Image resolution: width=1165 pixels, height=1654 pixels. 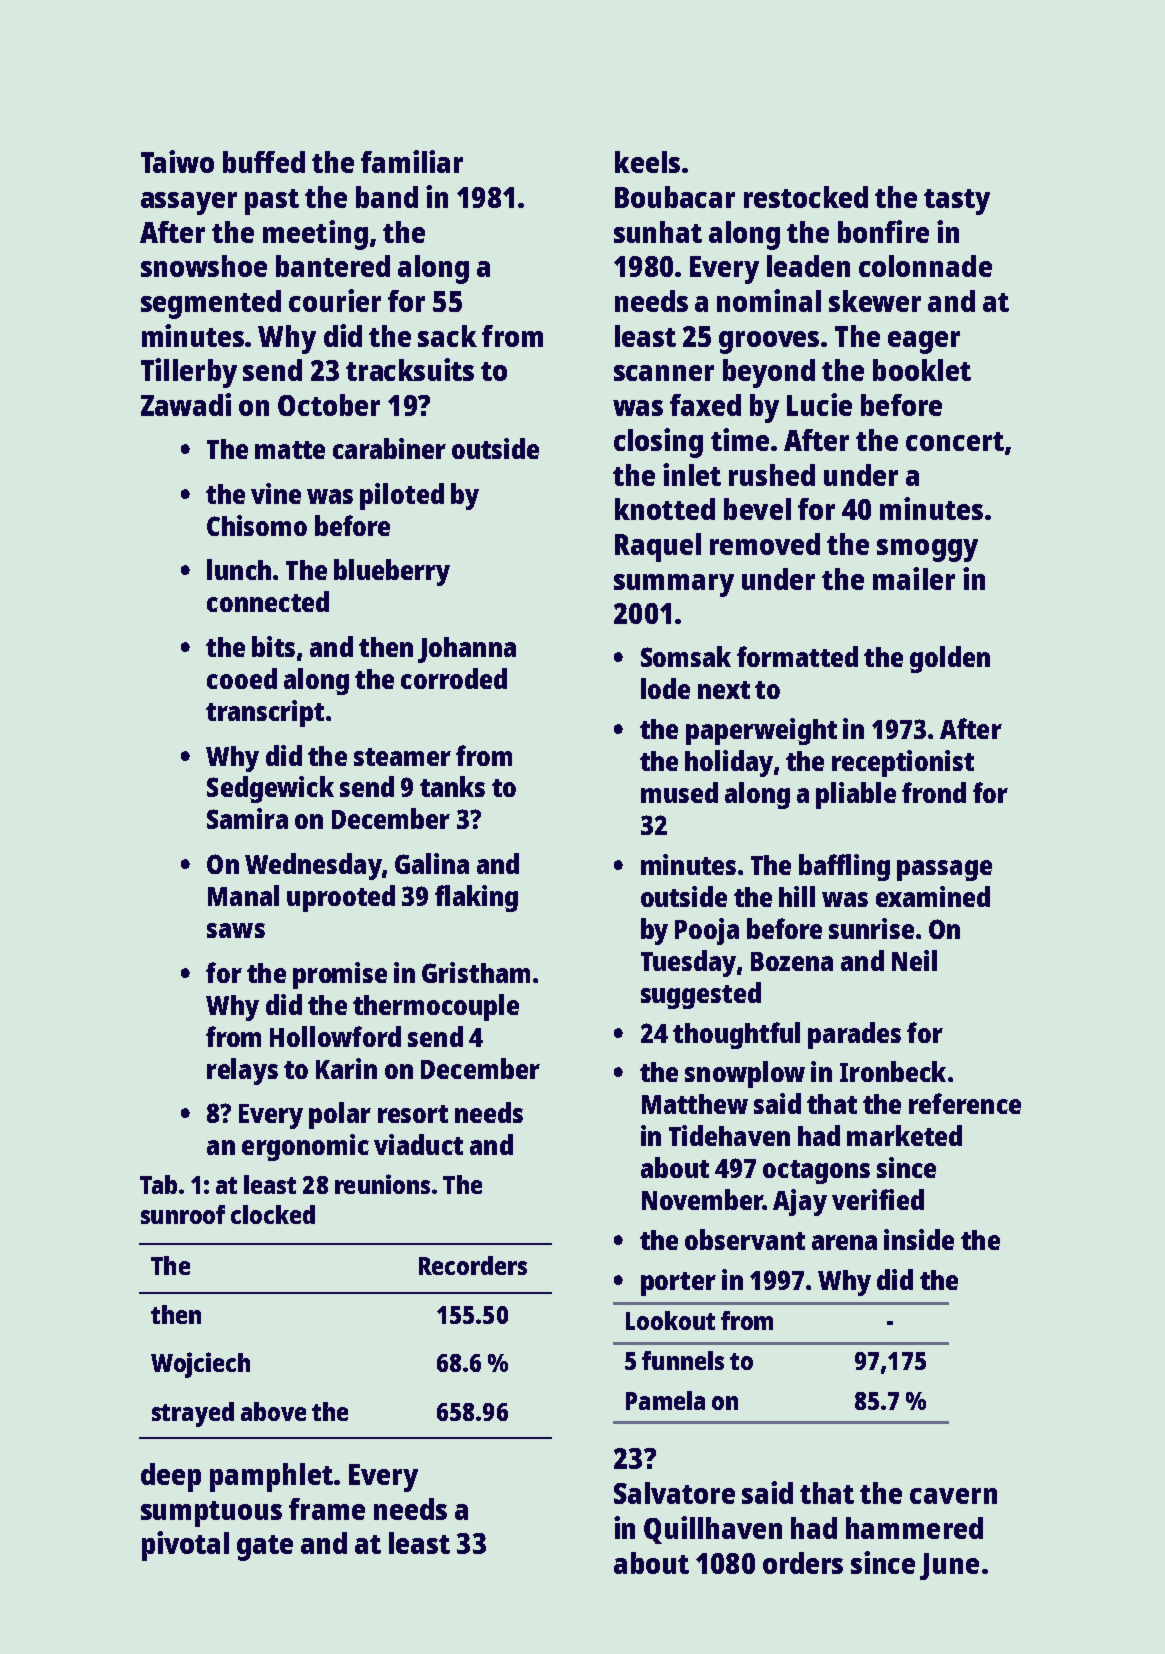 I want to click on bits, so click(x=273, y=646).
